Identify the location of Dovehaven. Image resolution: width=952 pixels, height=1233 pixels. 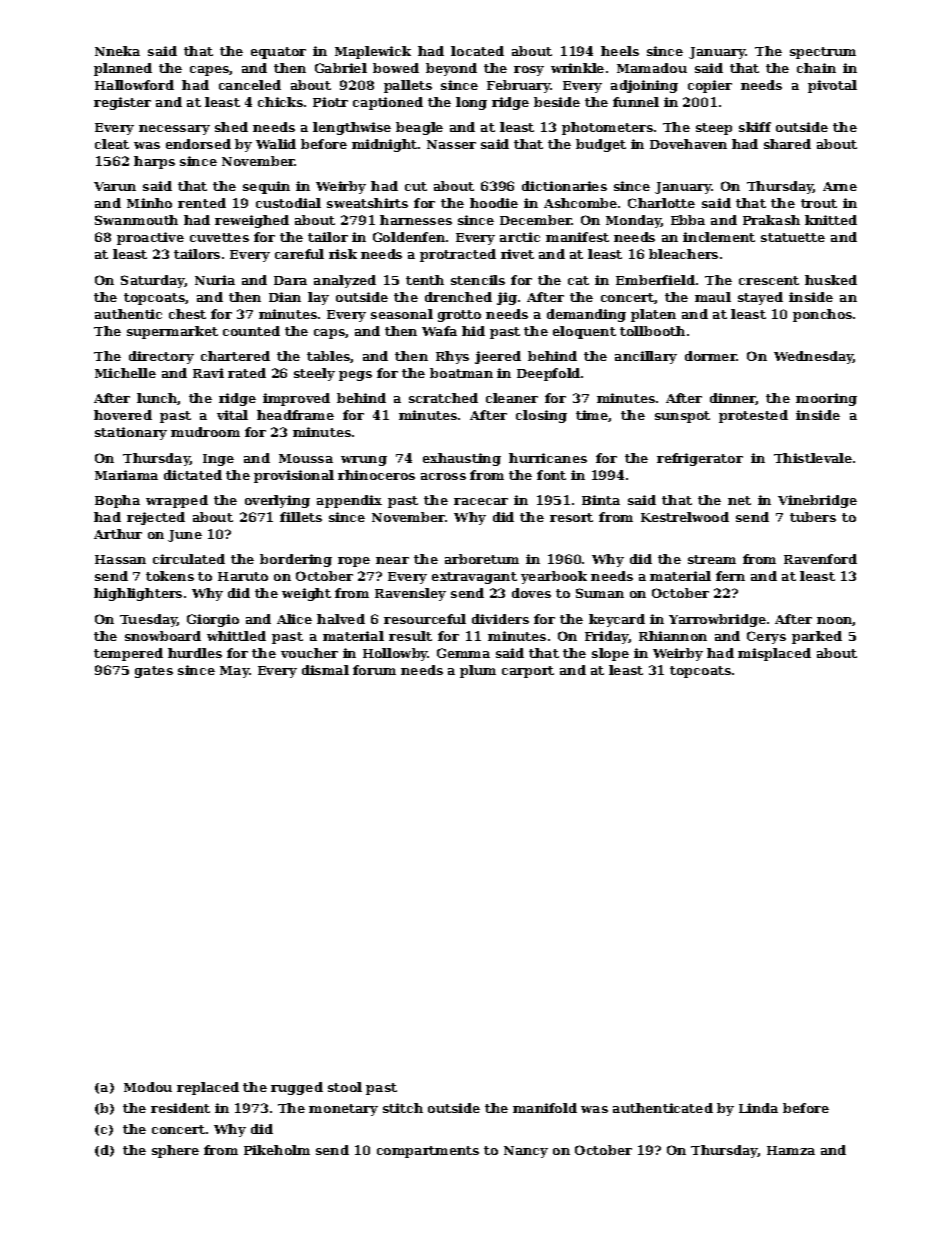
(688, 144).
